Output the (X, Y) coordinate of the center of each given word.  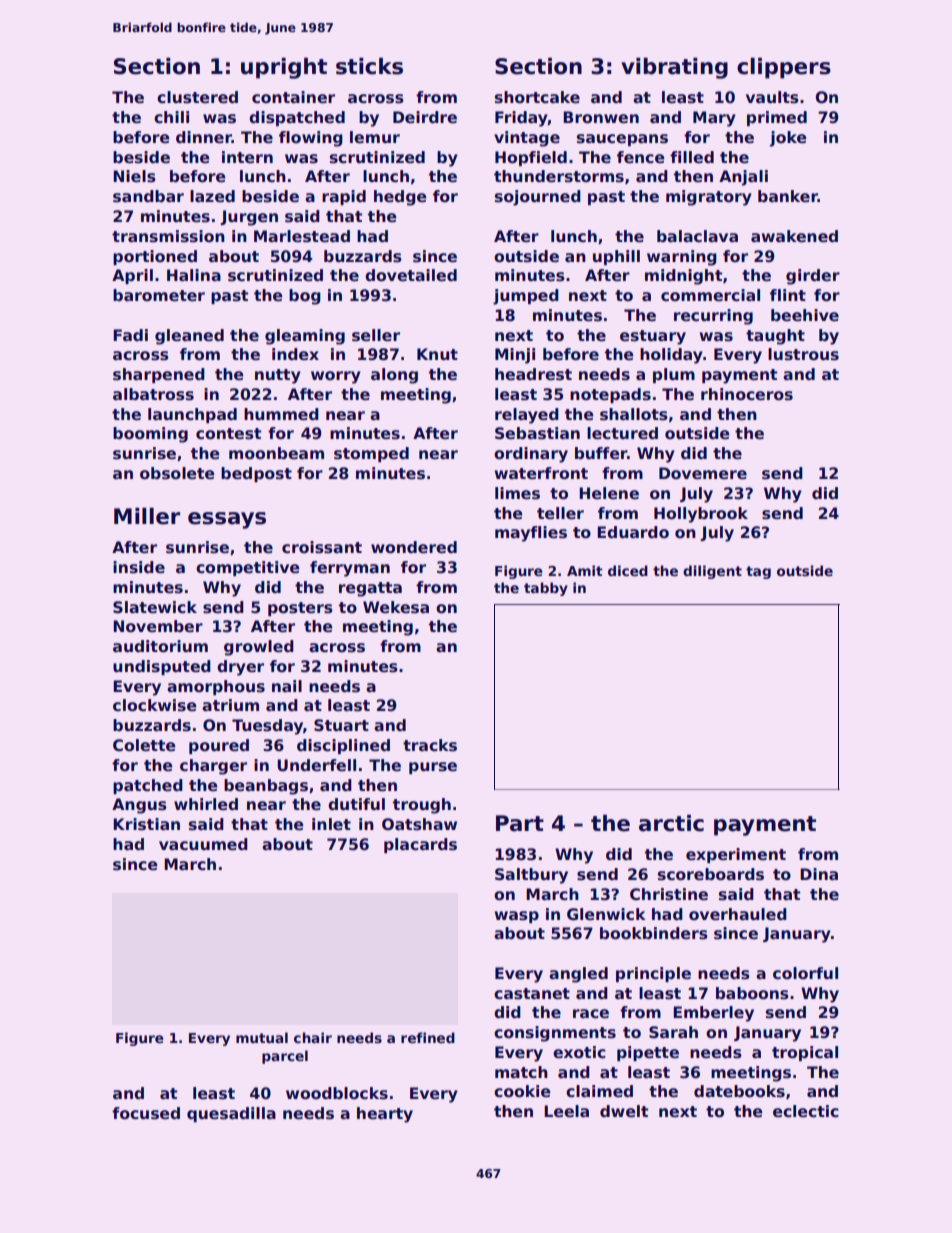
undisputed (162, 667)
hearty (385, 1115)
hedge (400, 198)
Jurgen (249, 218)
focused (146, 1113)
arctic (671, 823)
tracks (430, 745)
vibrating (674, 68)
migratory (709, 198)
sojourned (538, 198)
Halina (194, 275)
